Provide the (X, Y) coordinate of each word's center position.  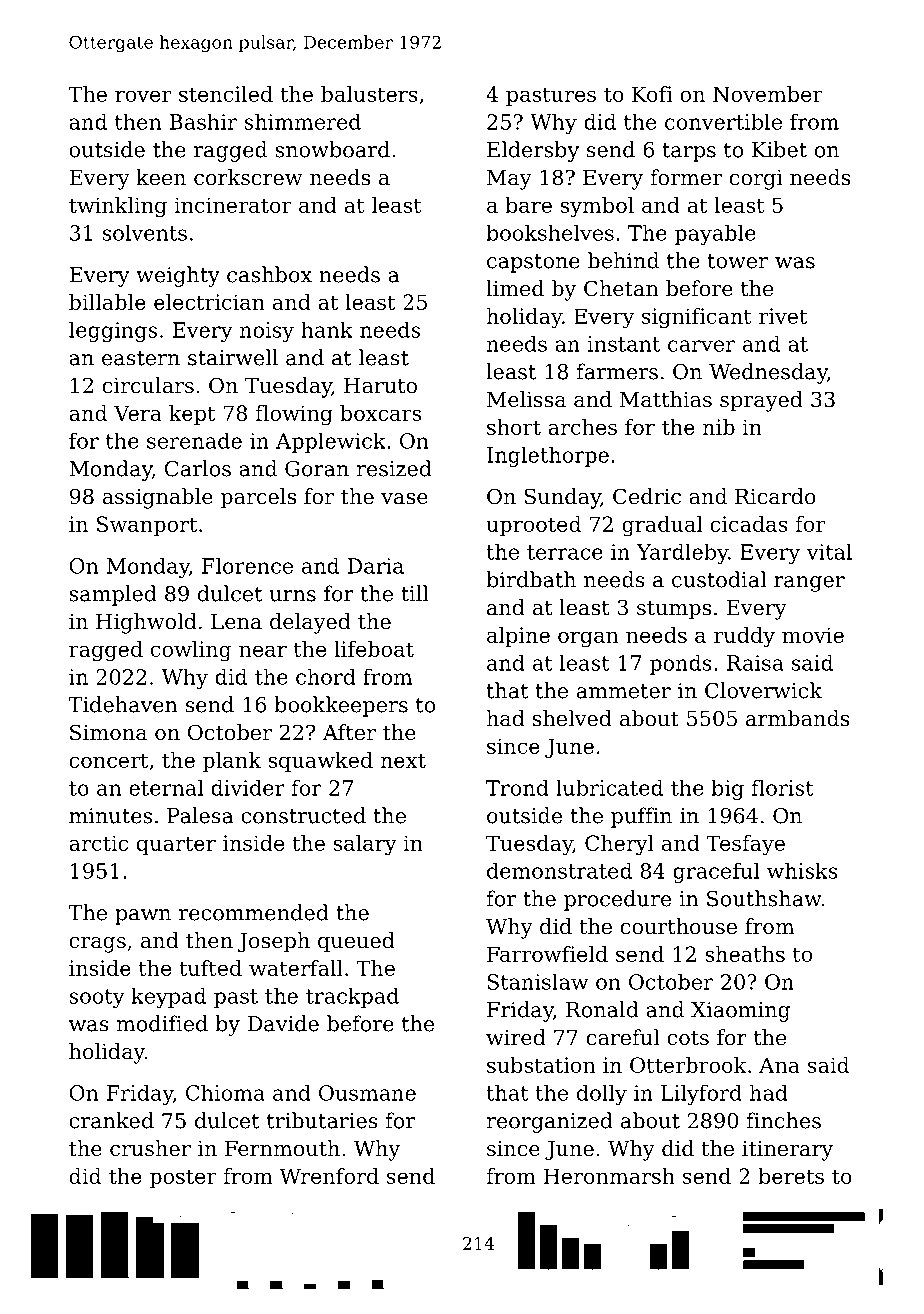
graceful (716, 873)
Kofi (652, 94)
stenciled (226, 94)
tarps (689, 152)
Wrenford (329, 1176)
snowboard (332, 149)
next (403, 760)
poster (183, 1178)
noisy (267, 332)
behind (623, 260)
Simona (108, 732)
